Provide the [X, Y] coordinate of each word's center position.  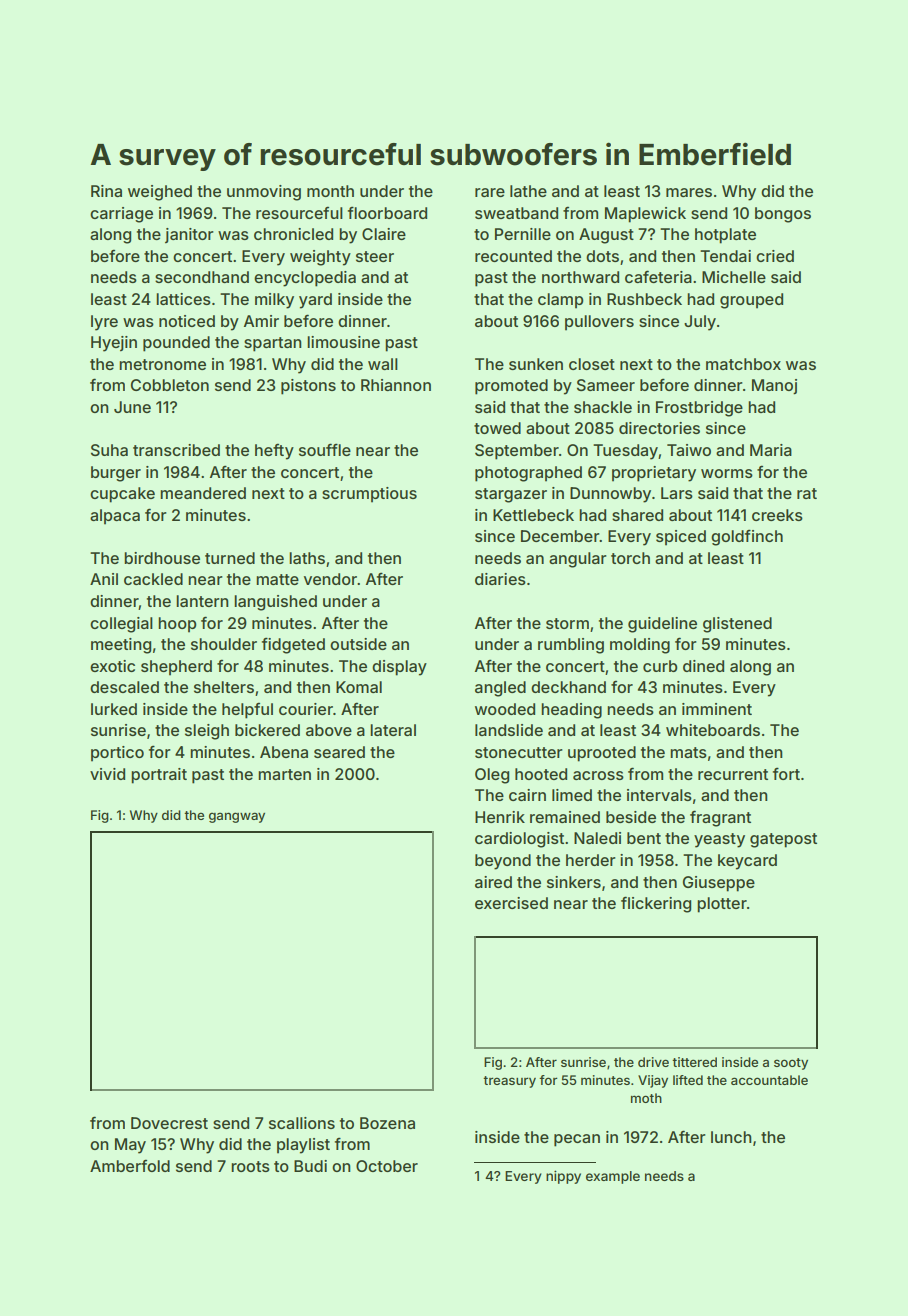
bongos [783, 215]
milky [274, 301]
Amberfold [130, 1165]
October [387, 1166]
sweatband [516, 213]
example [613, 1177]
